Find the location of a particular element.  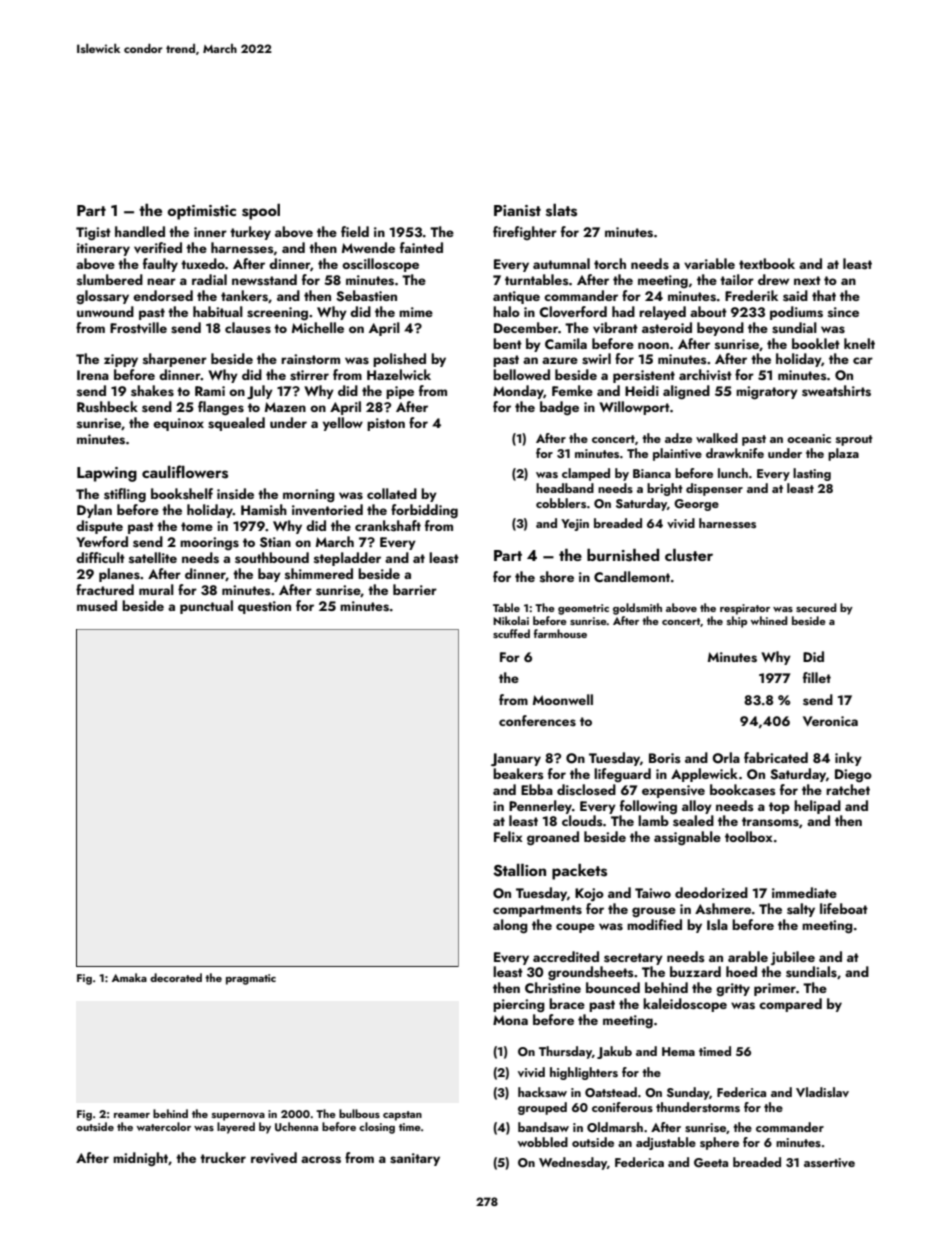

January is located at coordinates (516, 759).
